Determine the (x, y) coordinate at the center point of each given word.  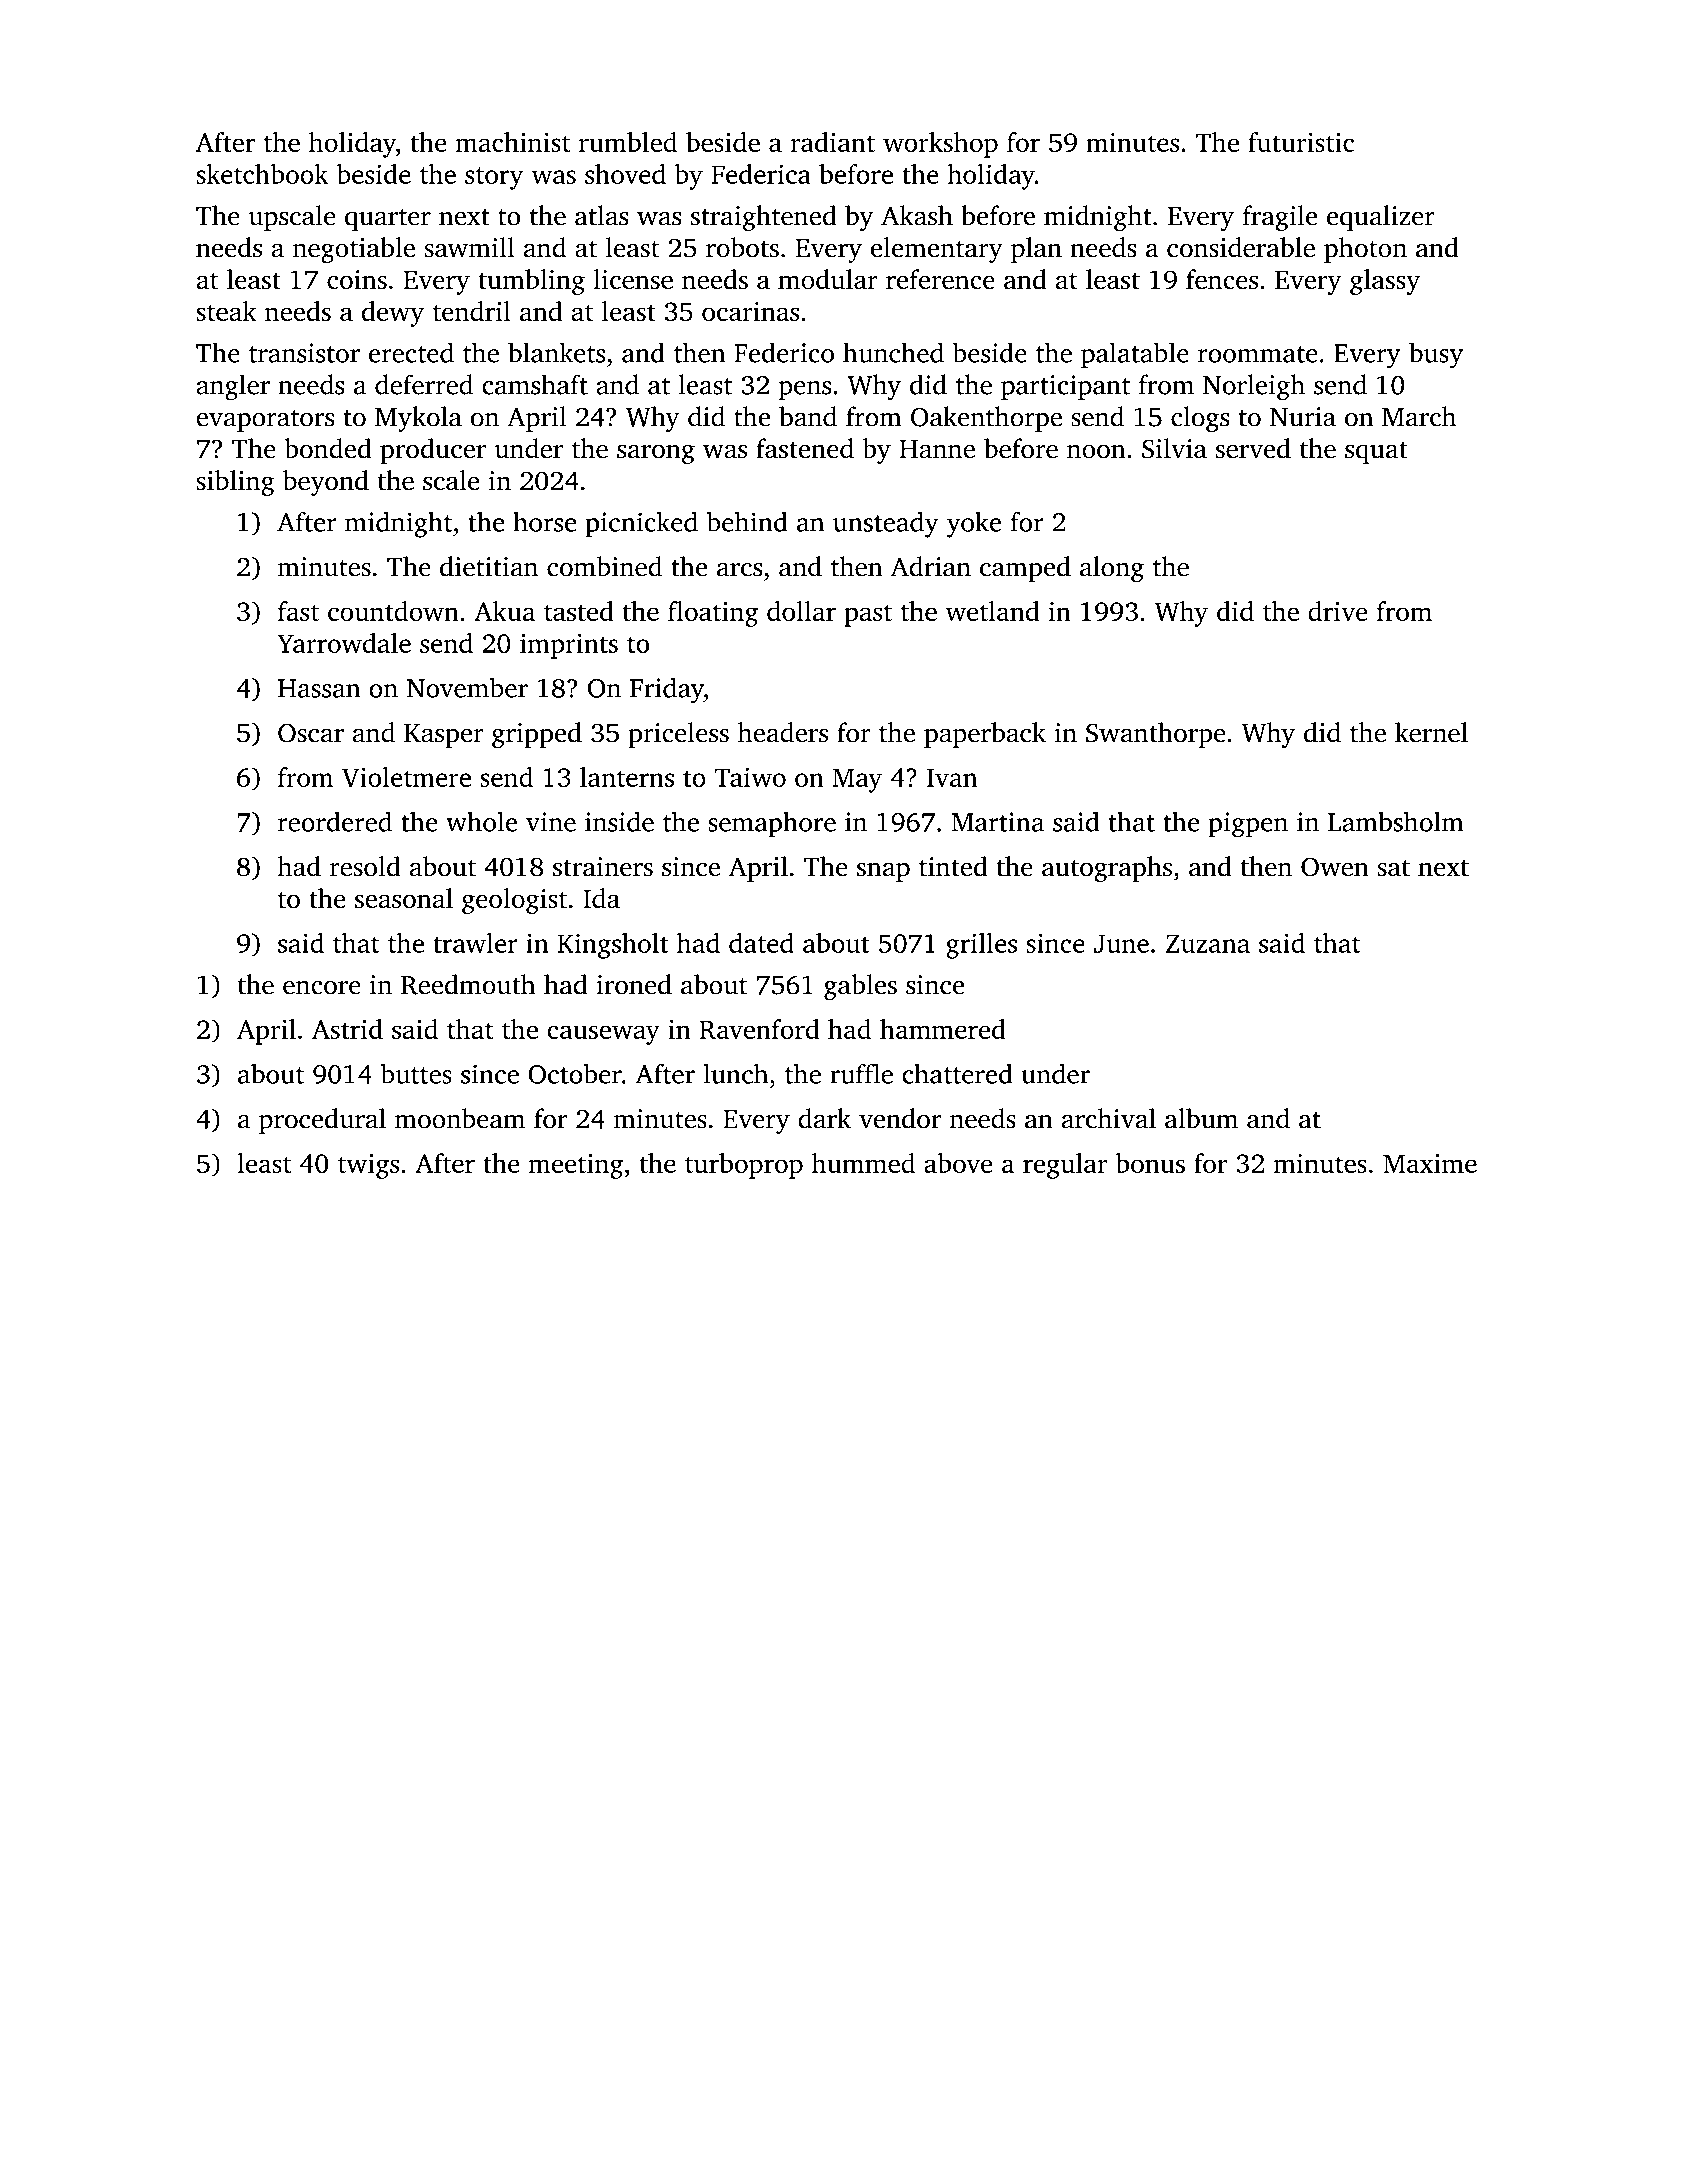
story (494, 178)
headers (783, 732)
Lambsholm (1396, 821)
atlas (601, 215)
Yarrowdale (344, 643)
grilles (981, 946)
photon (1365, 250)
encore (322, 988)
